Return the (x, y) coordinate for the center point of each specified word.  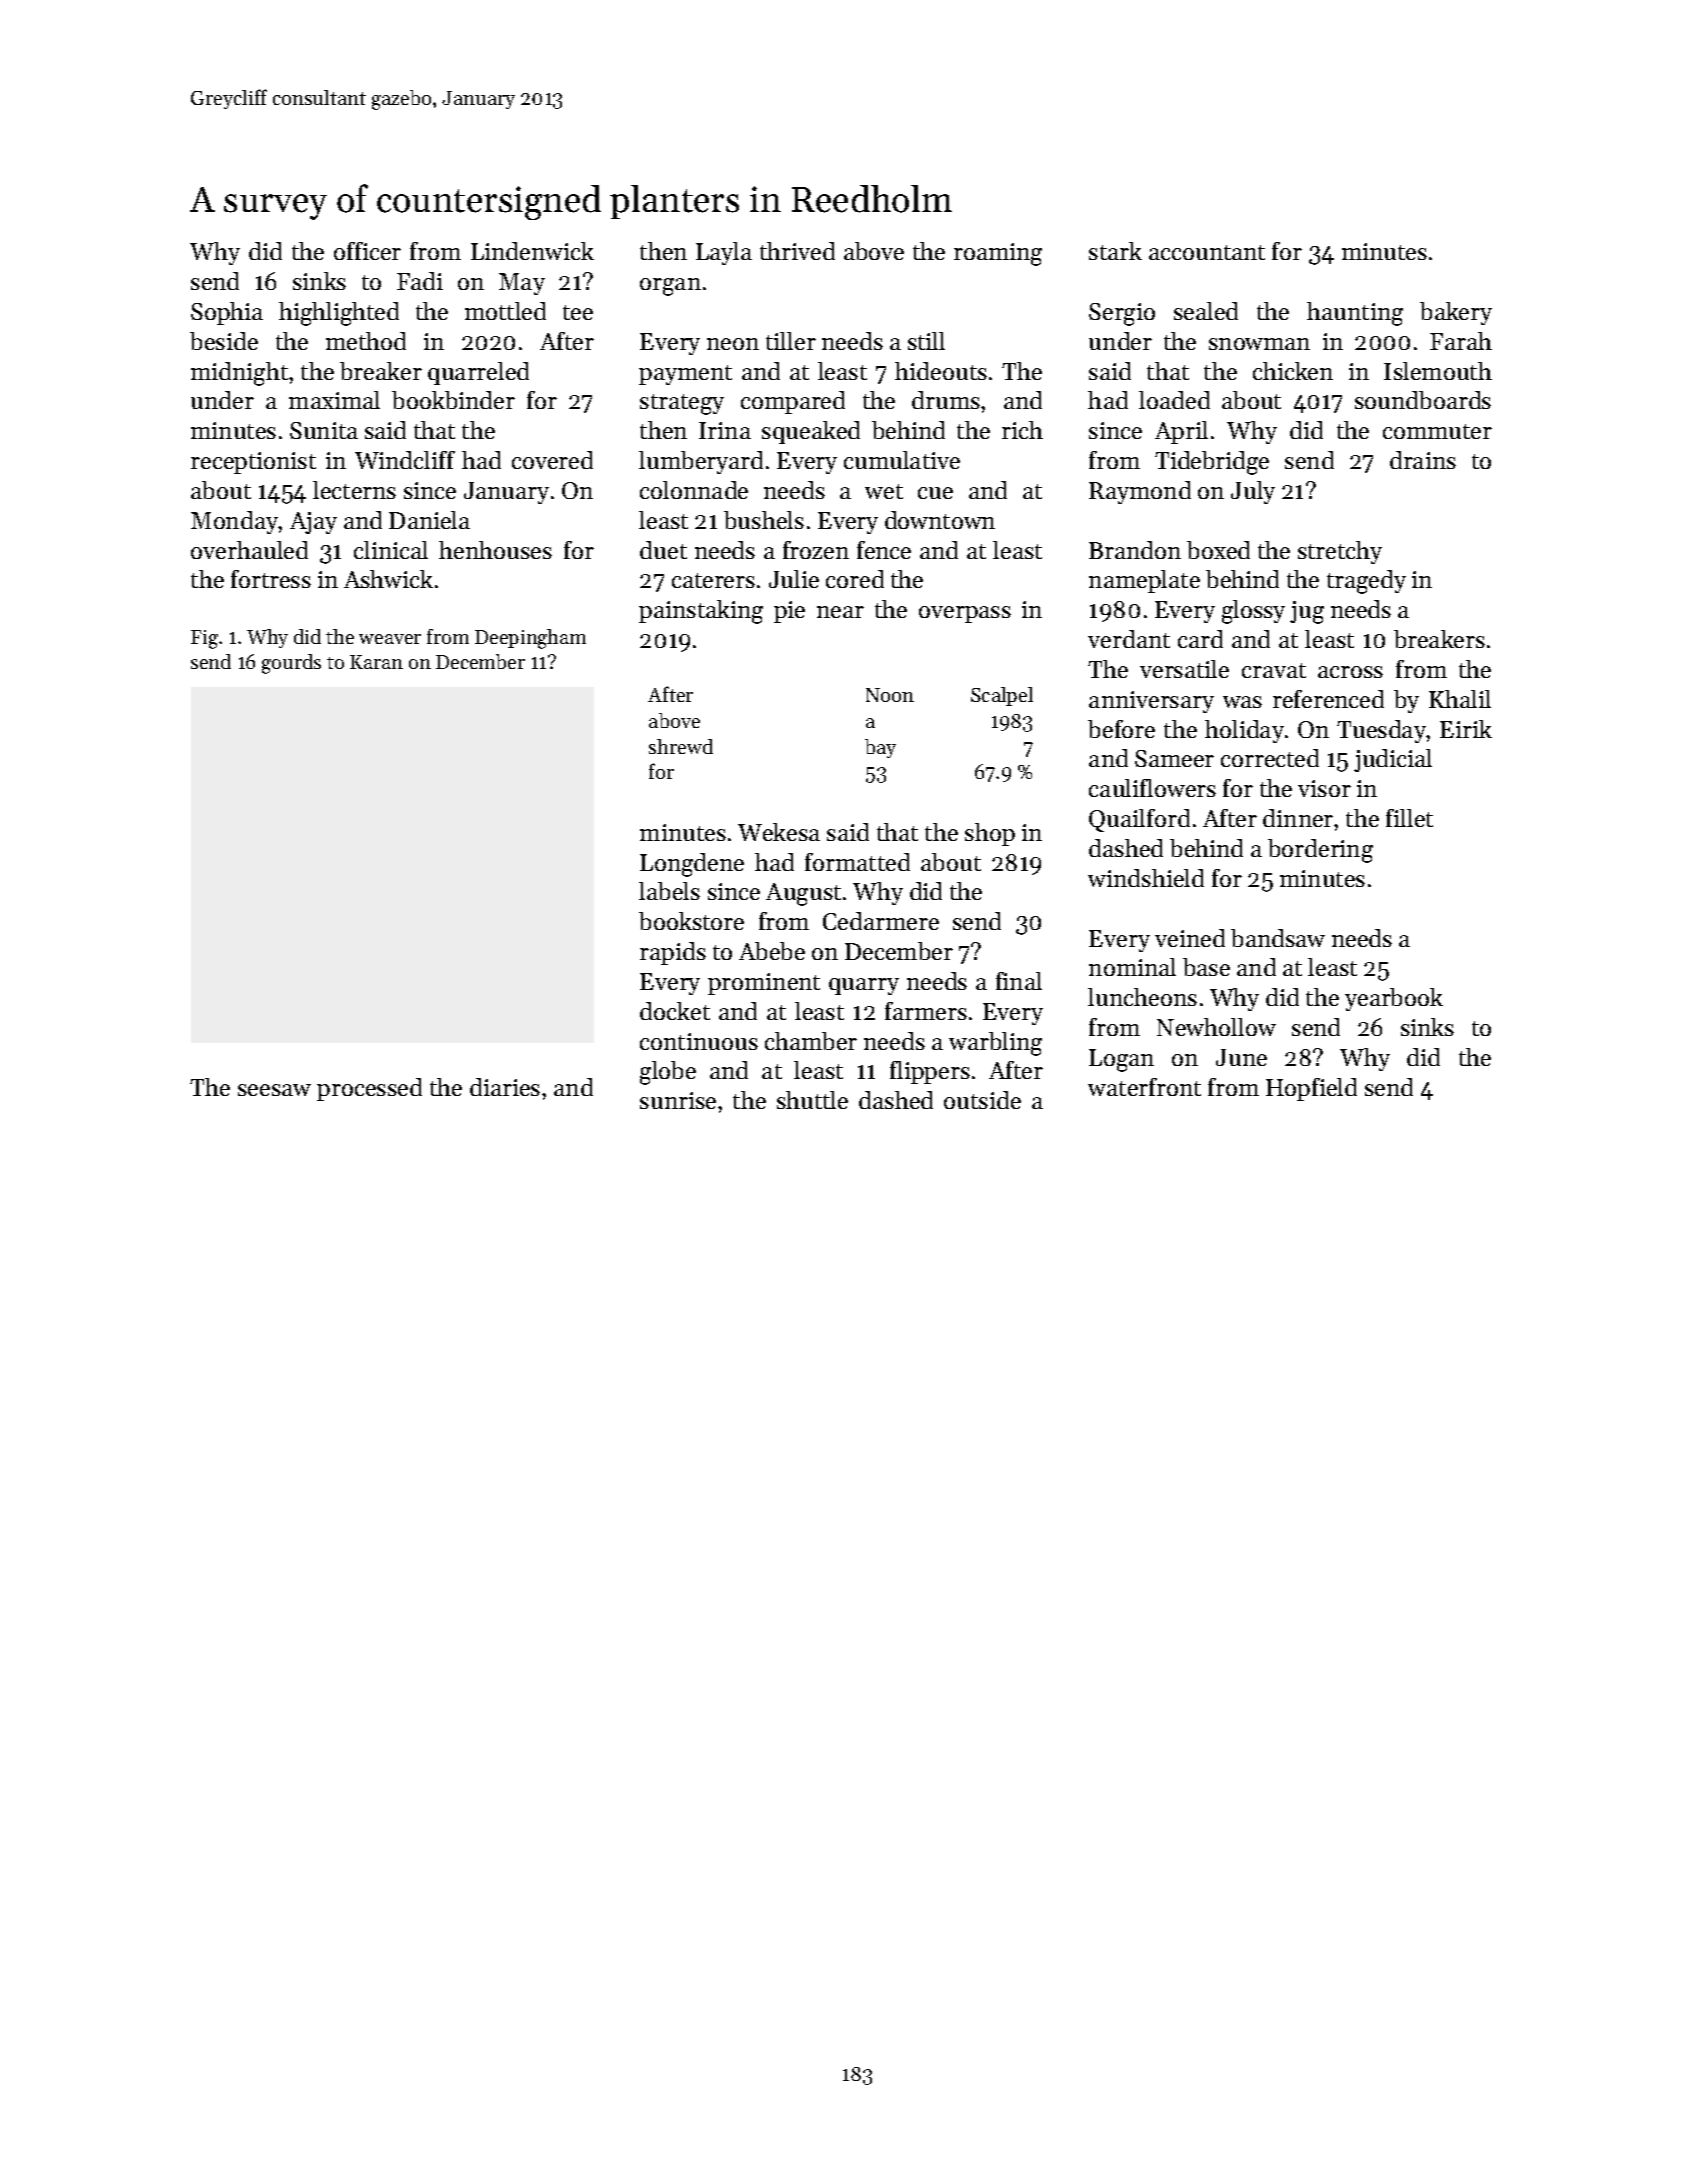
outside (982, 1100)
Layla (724, 253)
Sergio (1122, 314)
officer (367, 251)
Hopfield (1311, 1089)
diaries (505, 1087)
